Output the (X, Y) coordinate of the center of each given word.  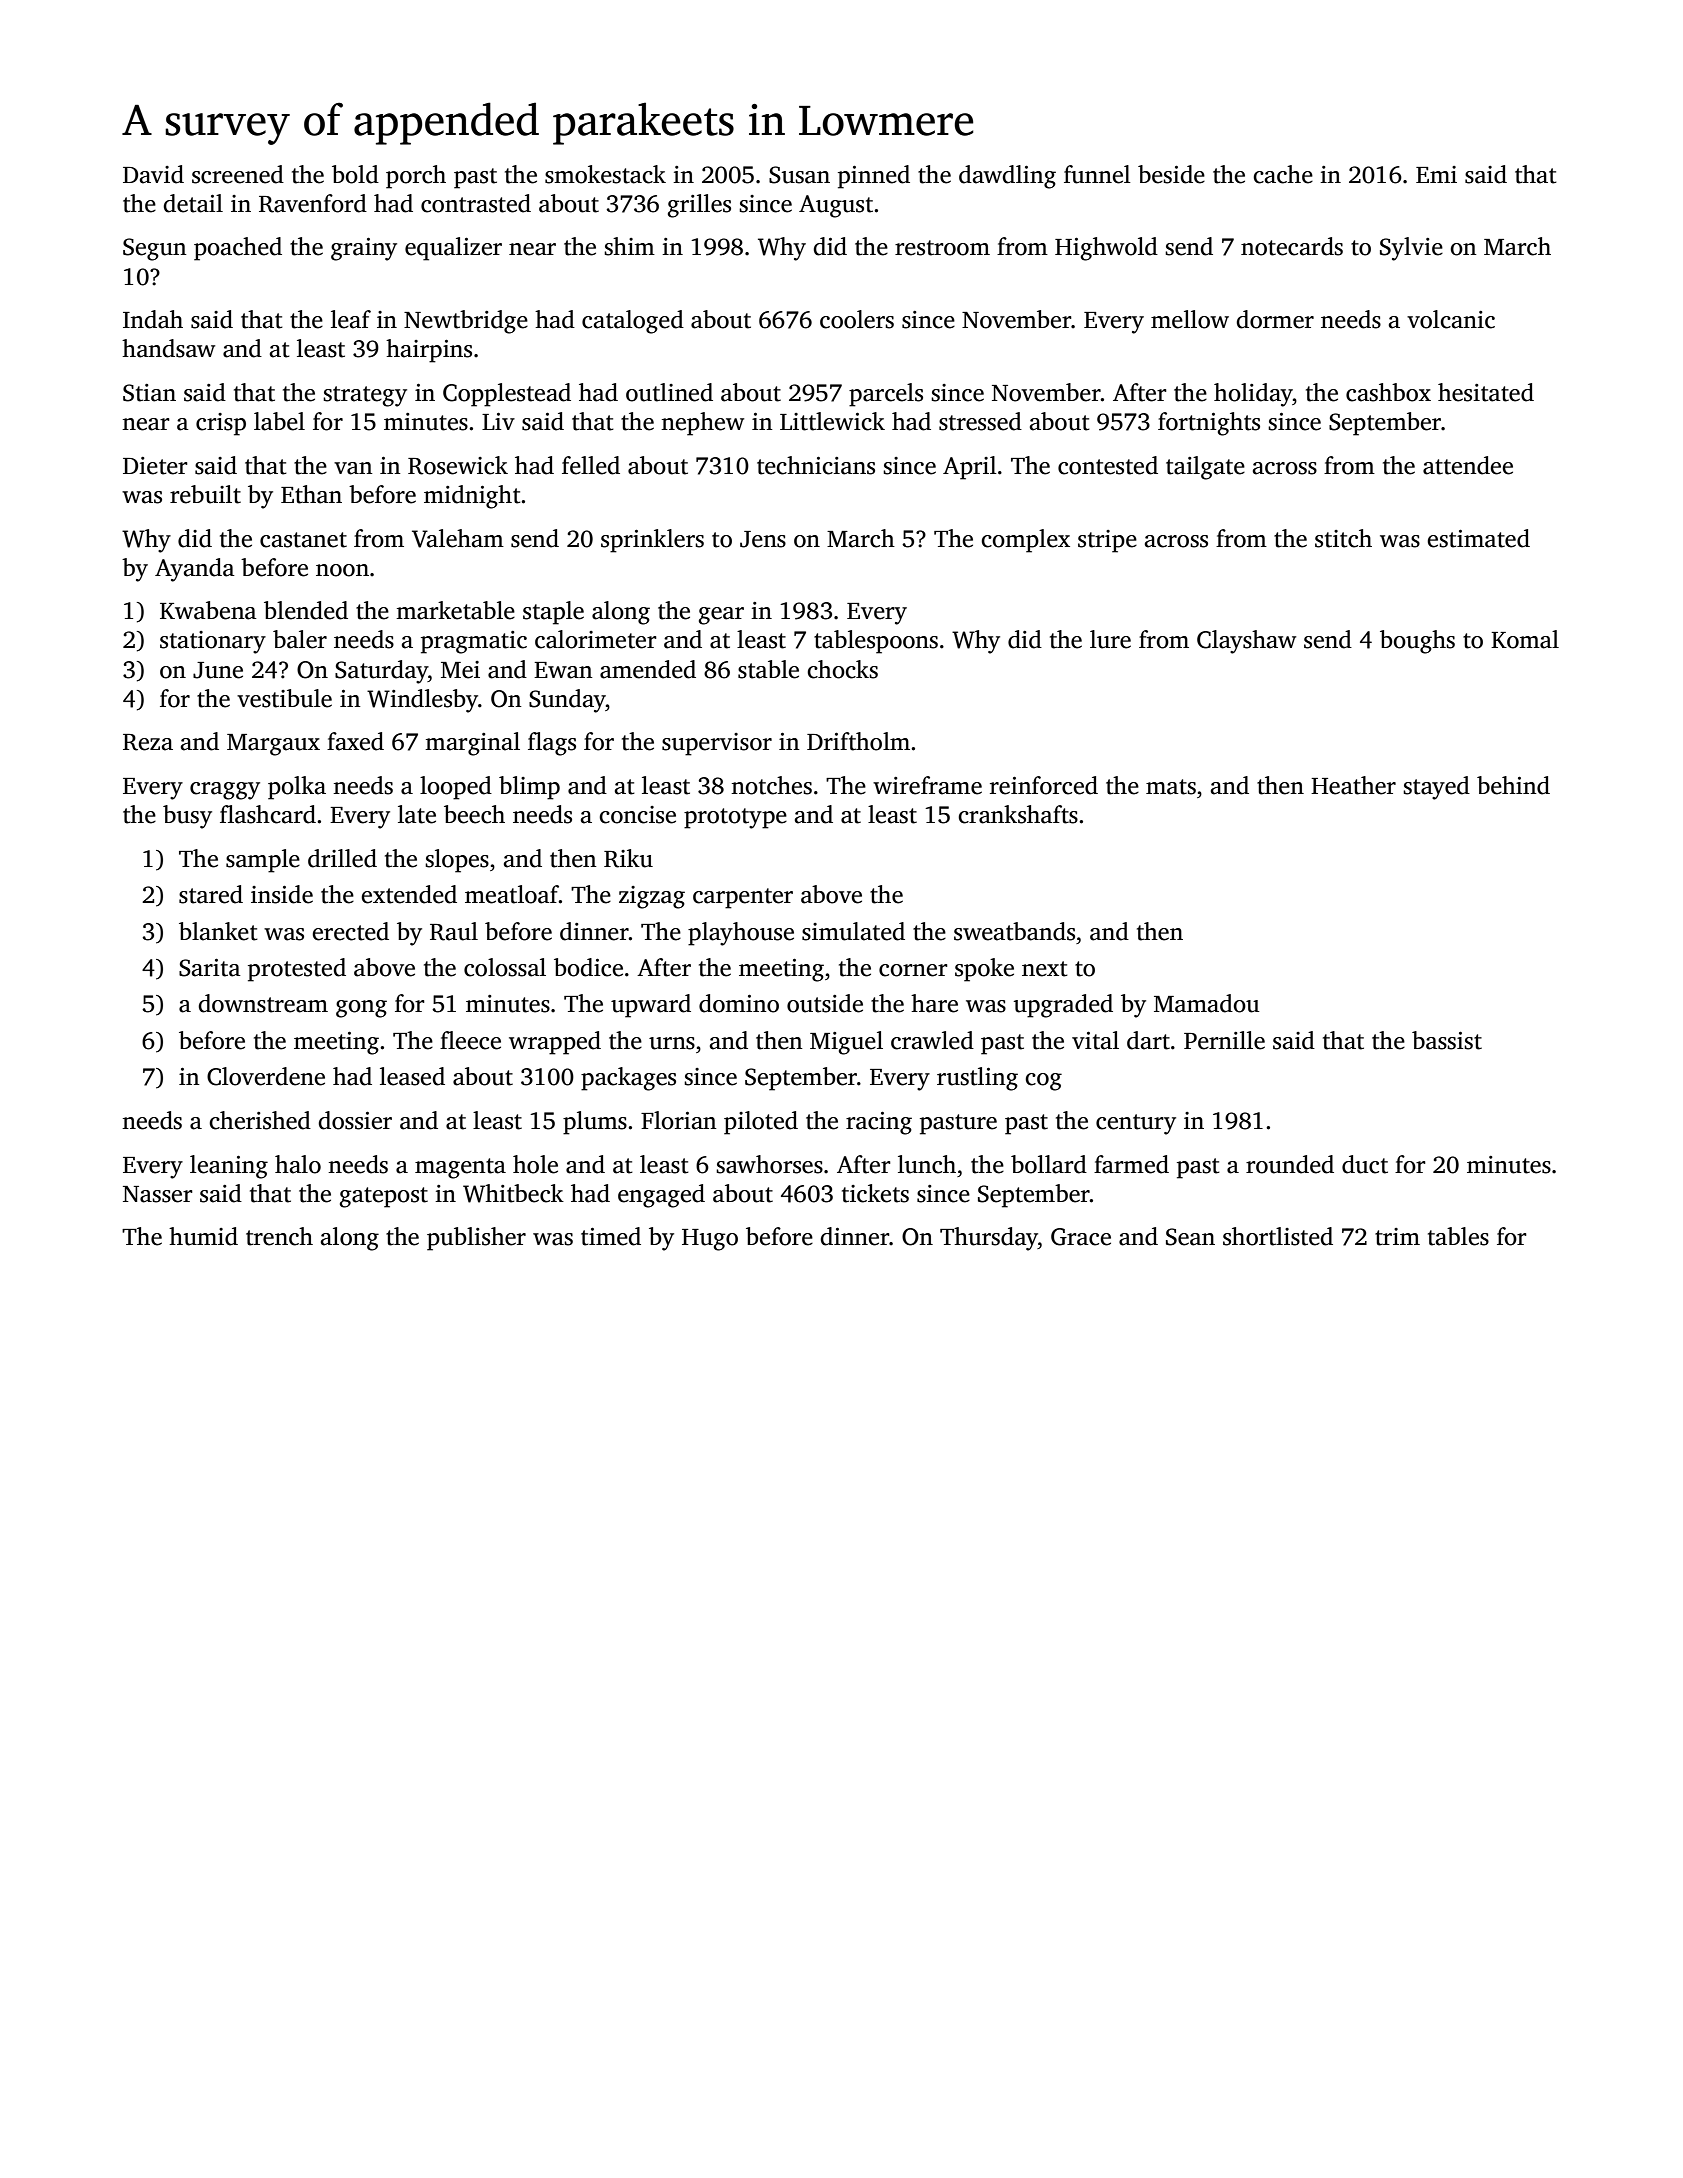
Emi (1436, 174)
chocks (842, 669)
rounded (1290, 1164)
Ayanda (195, 570)
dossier (355, 1120)
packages (628, 1079)
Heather (1353, 785)
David (153, 174)
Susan (799, 175)
